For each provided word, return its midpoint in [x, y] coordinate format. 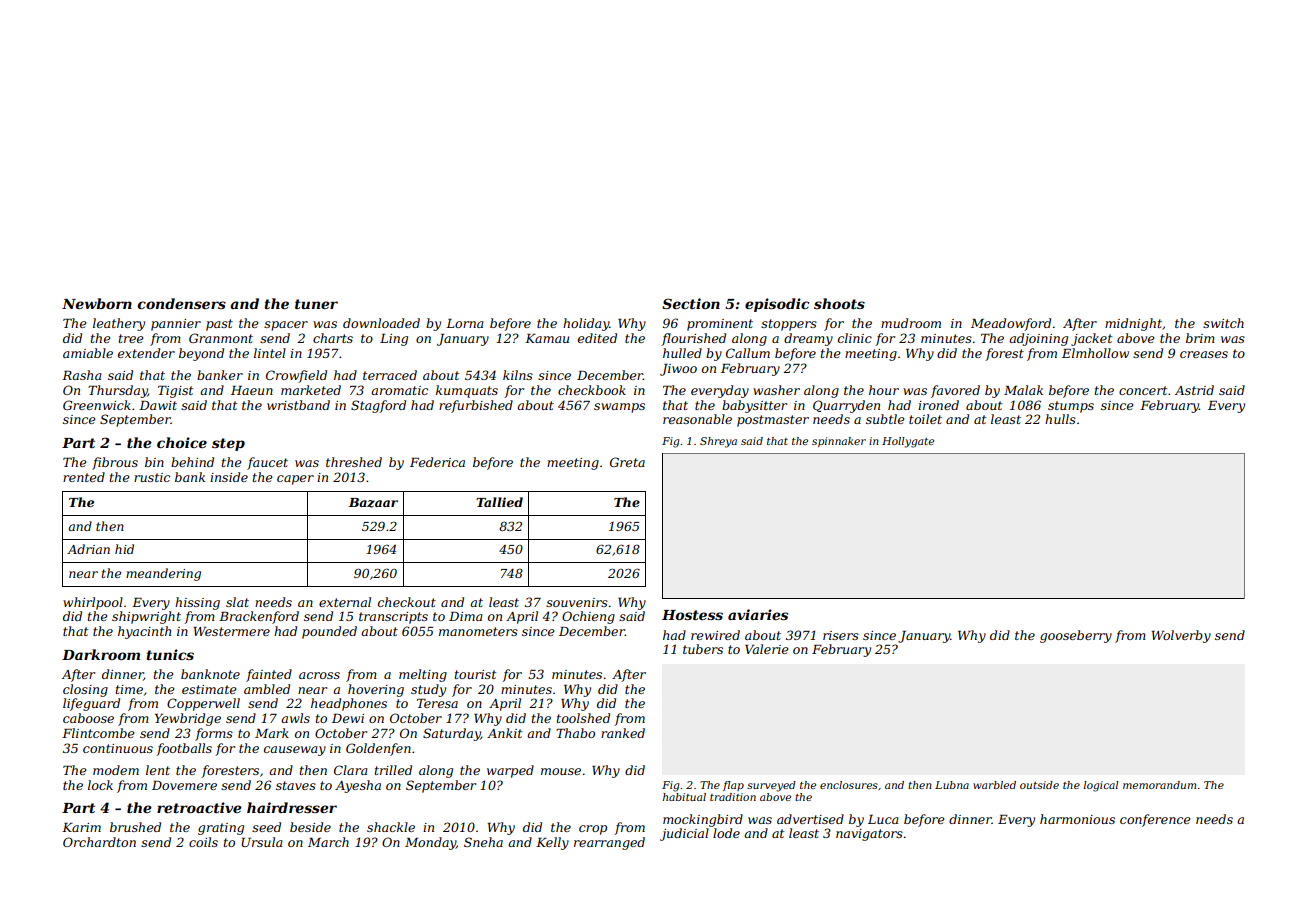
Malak [1023, 390]
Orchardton [99, 842]
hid [124, 549]
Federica [437, 462]
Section [691, 303]
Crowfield [296, 376]
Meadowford [1011, 324]
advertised [810, 819]
